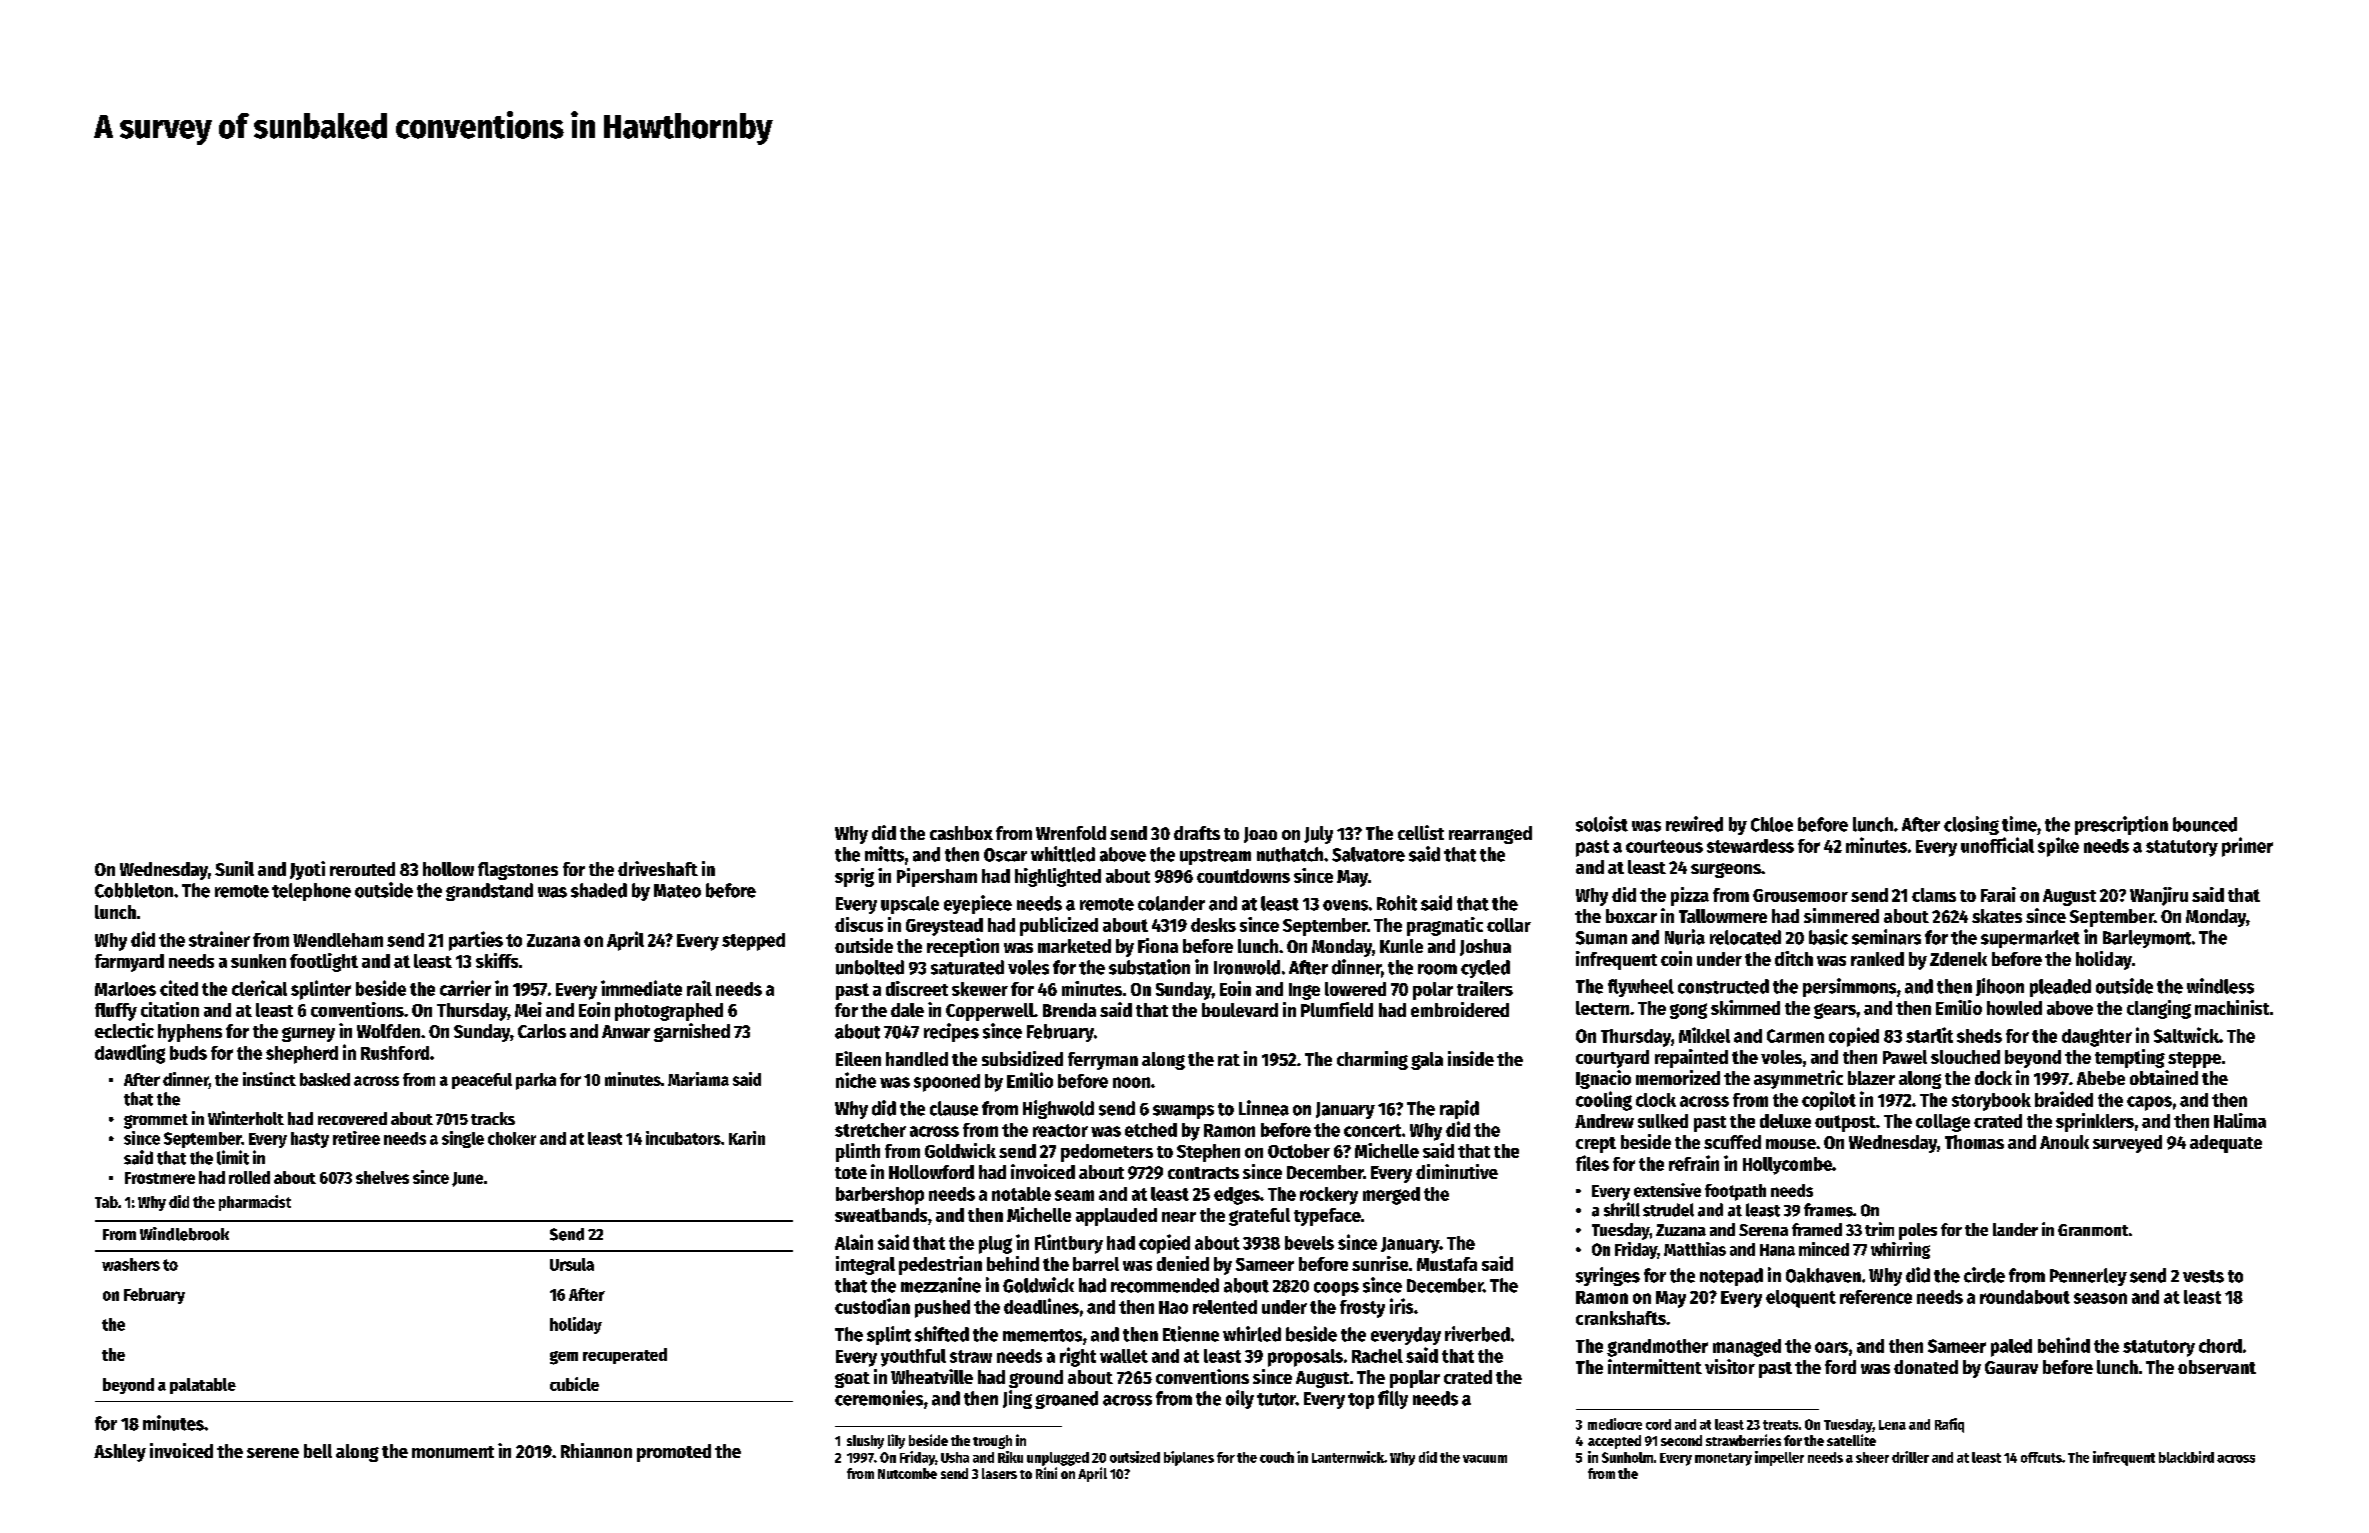 Image resolution: width=2369 pixels, height=1533 pixels. What do you see at coordinates (1849, 987) in the screenshot?
I see `persimmons` at bounding box center [1849, 987].
